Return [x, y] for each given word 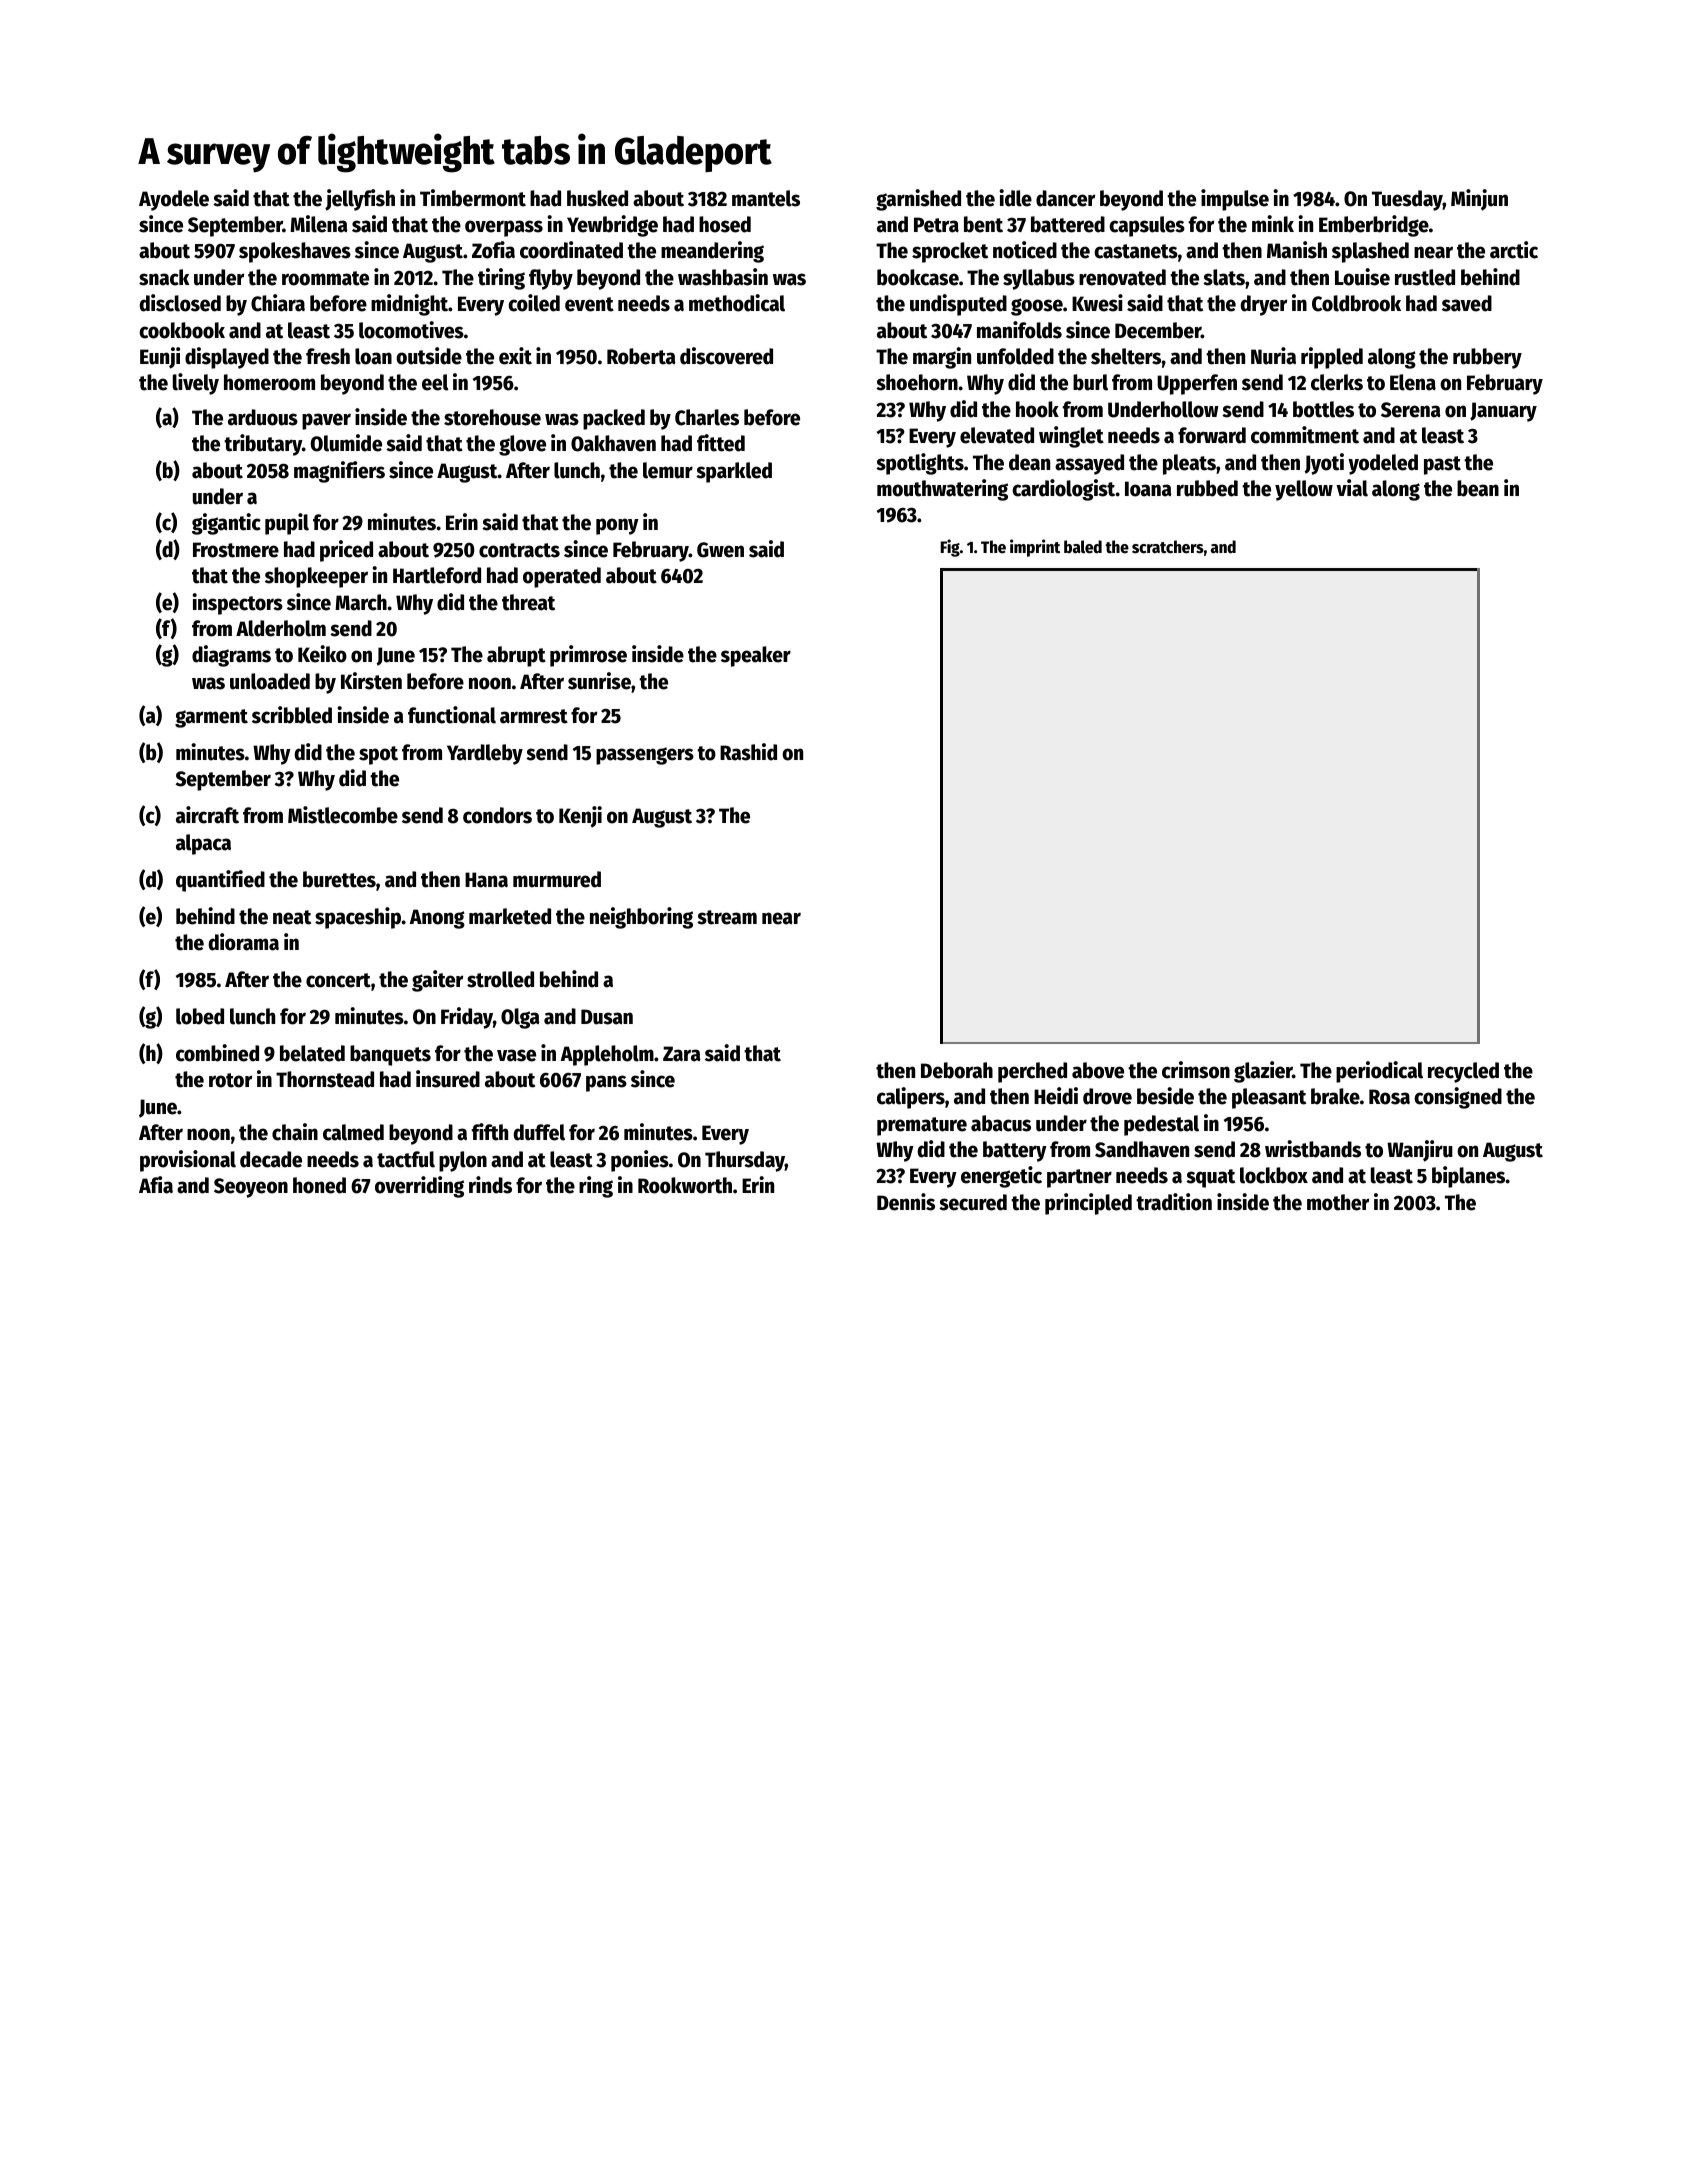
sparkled [734, 472]
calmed [353, 1132]
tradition [1174, 1202]
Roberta [641, 356]
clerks [1337, 382]
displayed [227, 358]
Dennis [906, 1202]
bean [1478, 488]
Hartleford [437, 575]
